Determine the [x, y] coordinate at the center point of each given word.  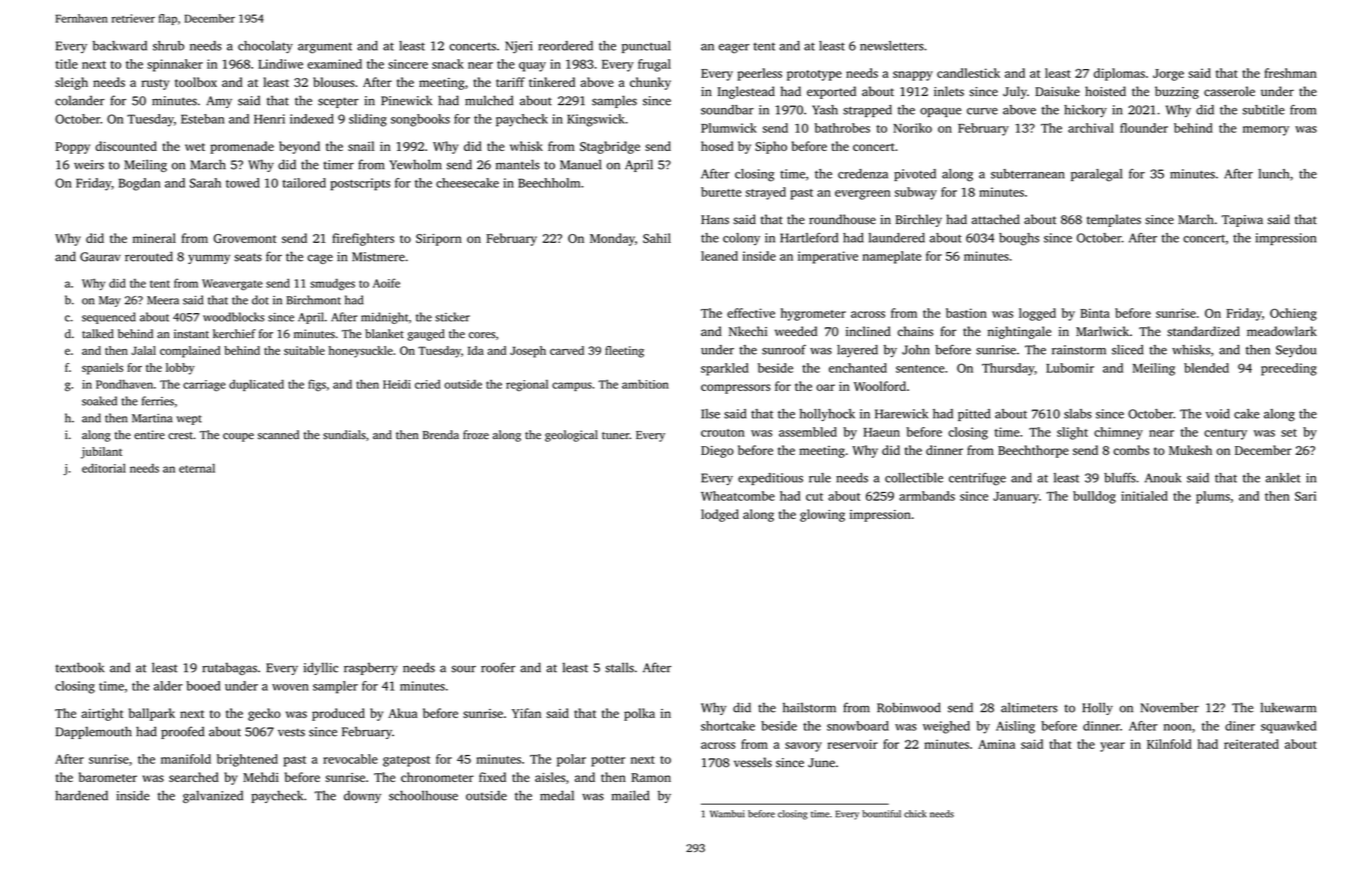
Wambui [727, 814]
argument [325, 48]
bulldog [1094, 497]
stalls [619, 667]
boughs [1019, 239]
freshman [1290, 73]
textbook [80, 667]
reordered [565, 46]
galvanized [213, 797]
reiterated [1251, 744]
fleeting [624, 352]
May [110, 301]
